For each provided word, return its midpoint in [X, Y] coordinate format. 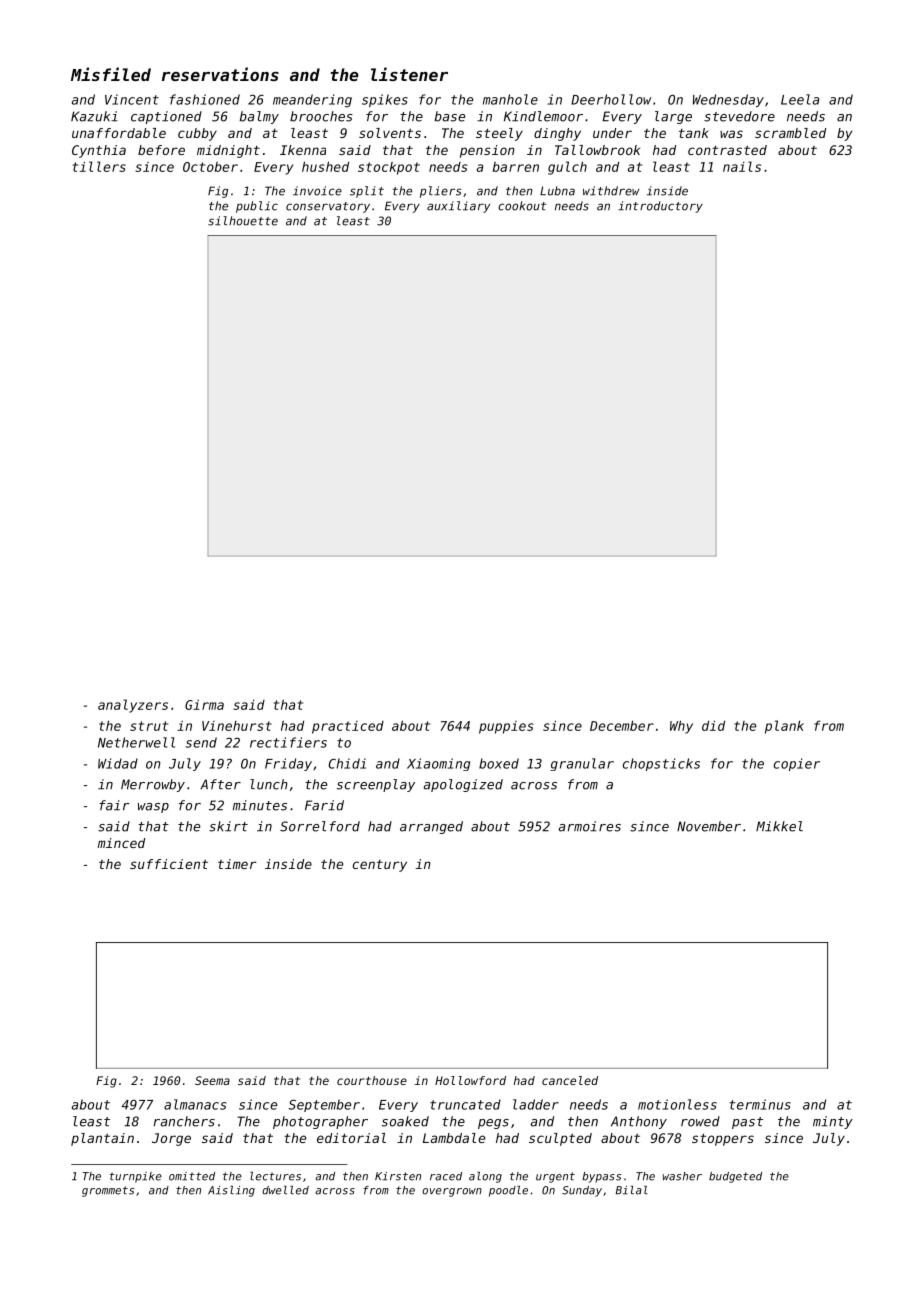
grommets [108, 1191]
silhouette [243, 221]
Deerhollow [611, 99]
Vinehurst [237, 726]
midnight [228, 151]
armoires [590, 826]
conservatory [328, 207]
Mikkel [779, 826]
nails [742, 166]
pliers [441, 192]
